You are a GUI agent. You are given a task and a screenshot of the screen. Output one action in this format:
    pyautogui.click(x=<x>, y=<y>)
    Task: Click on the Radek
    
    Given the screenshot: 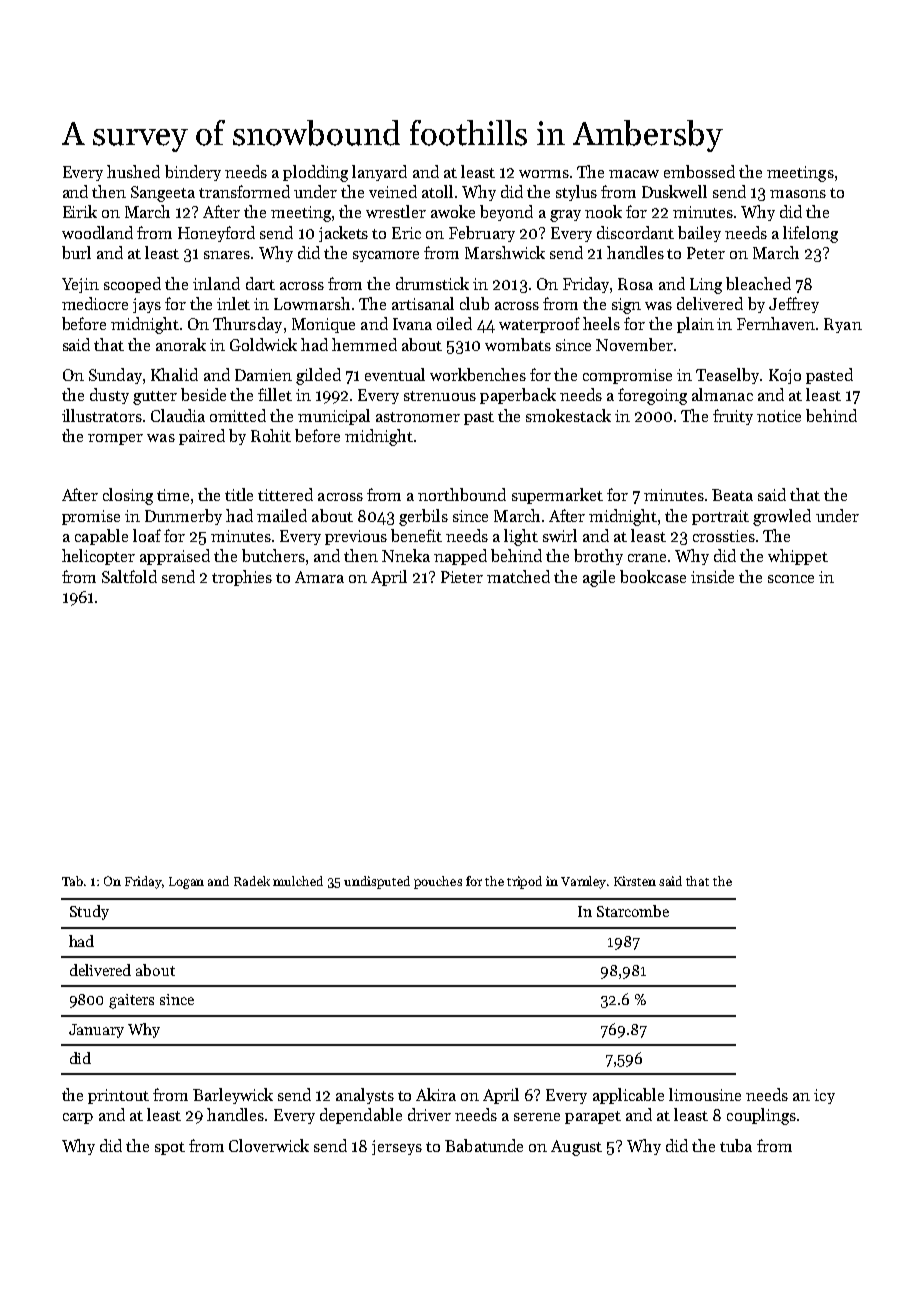 What is the action you would take?
    pyautogui.click(x=252, y=881)
